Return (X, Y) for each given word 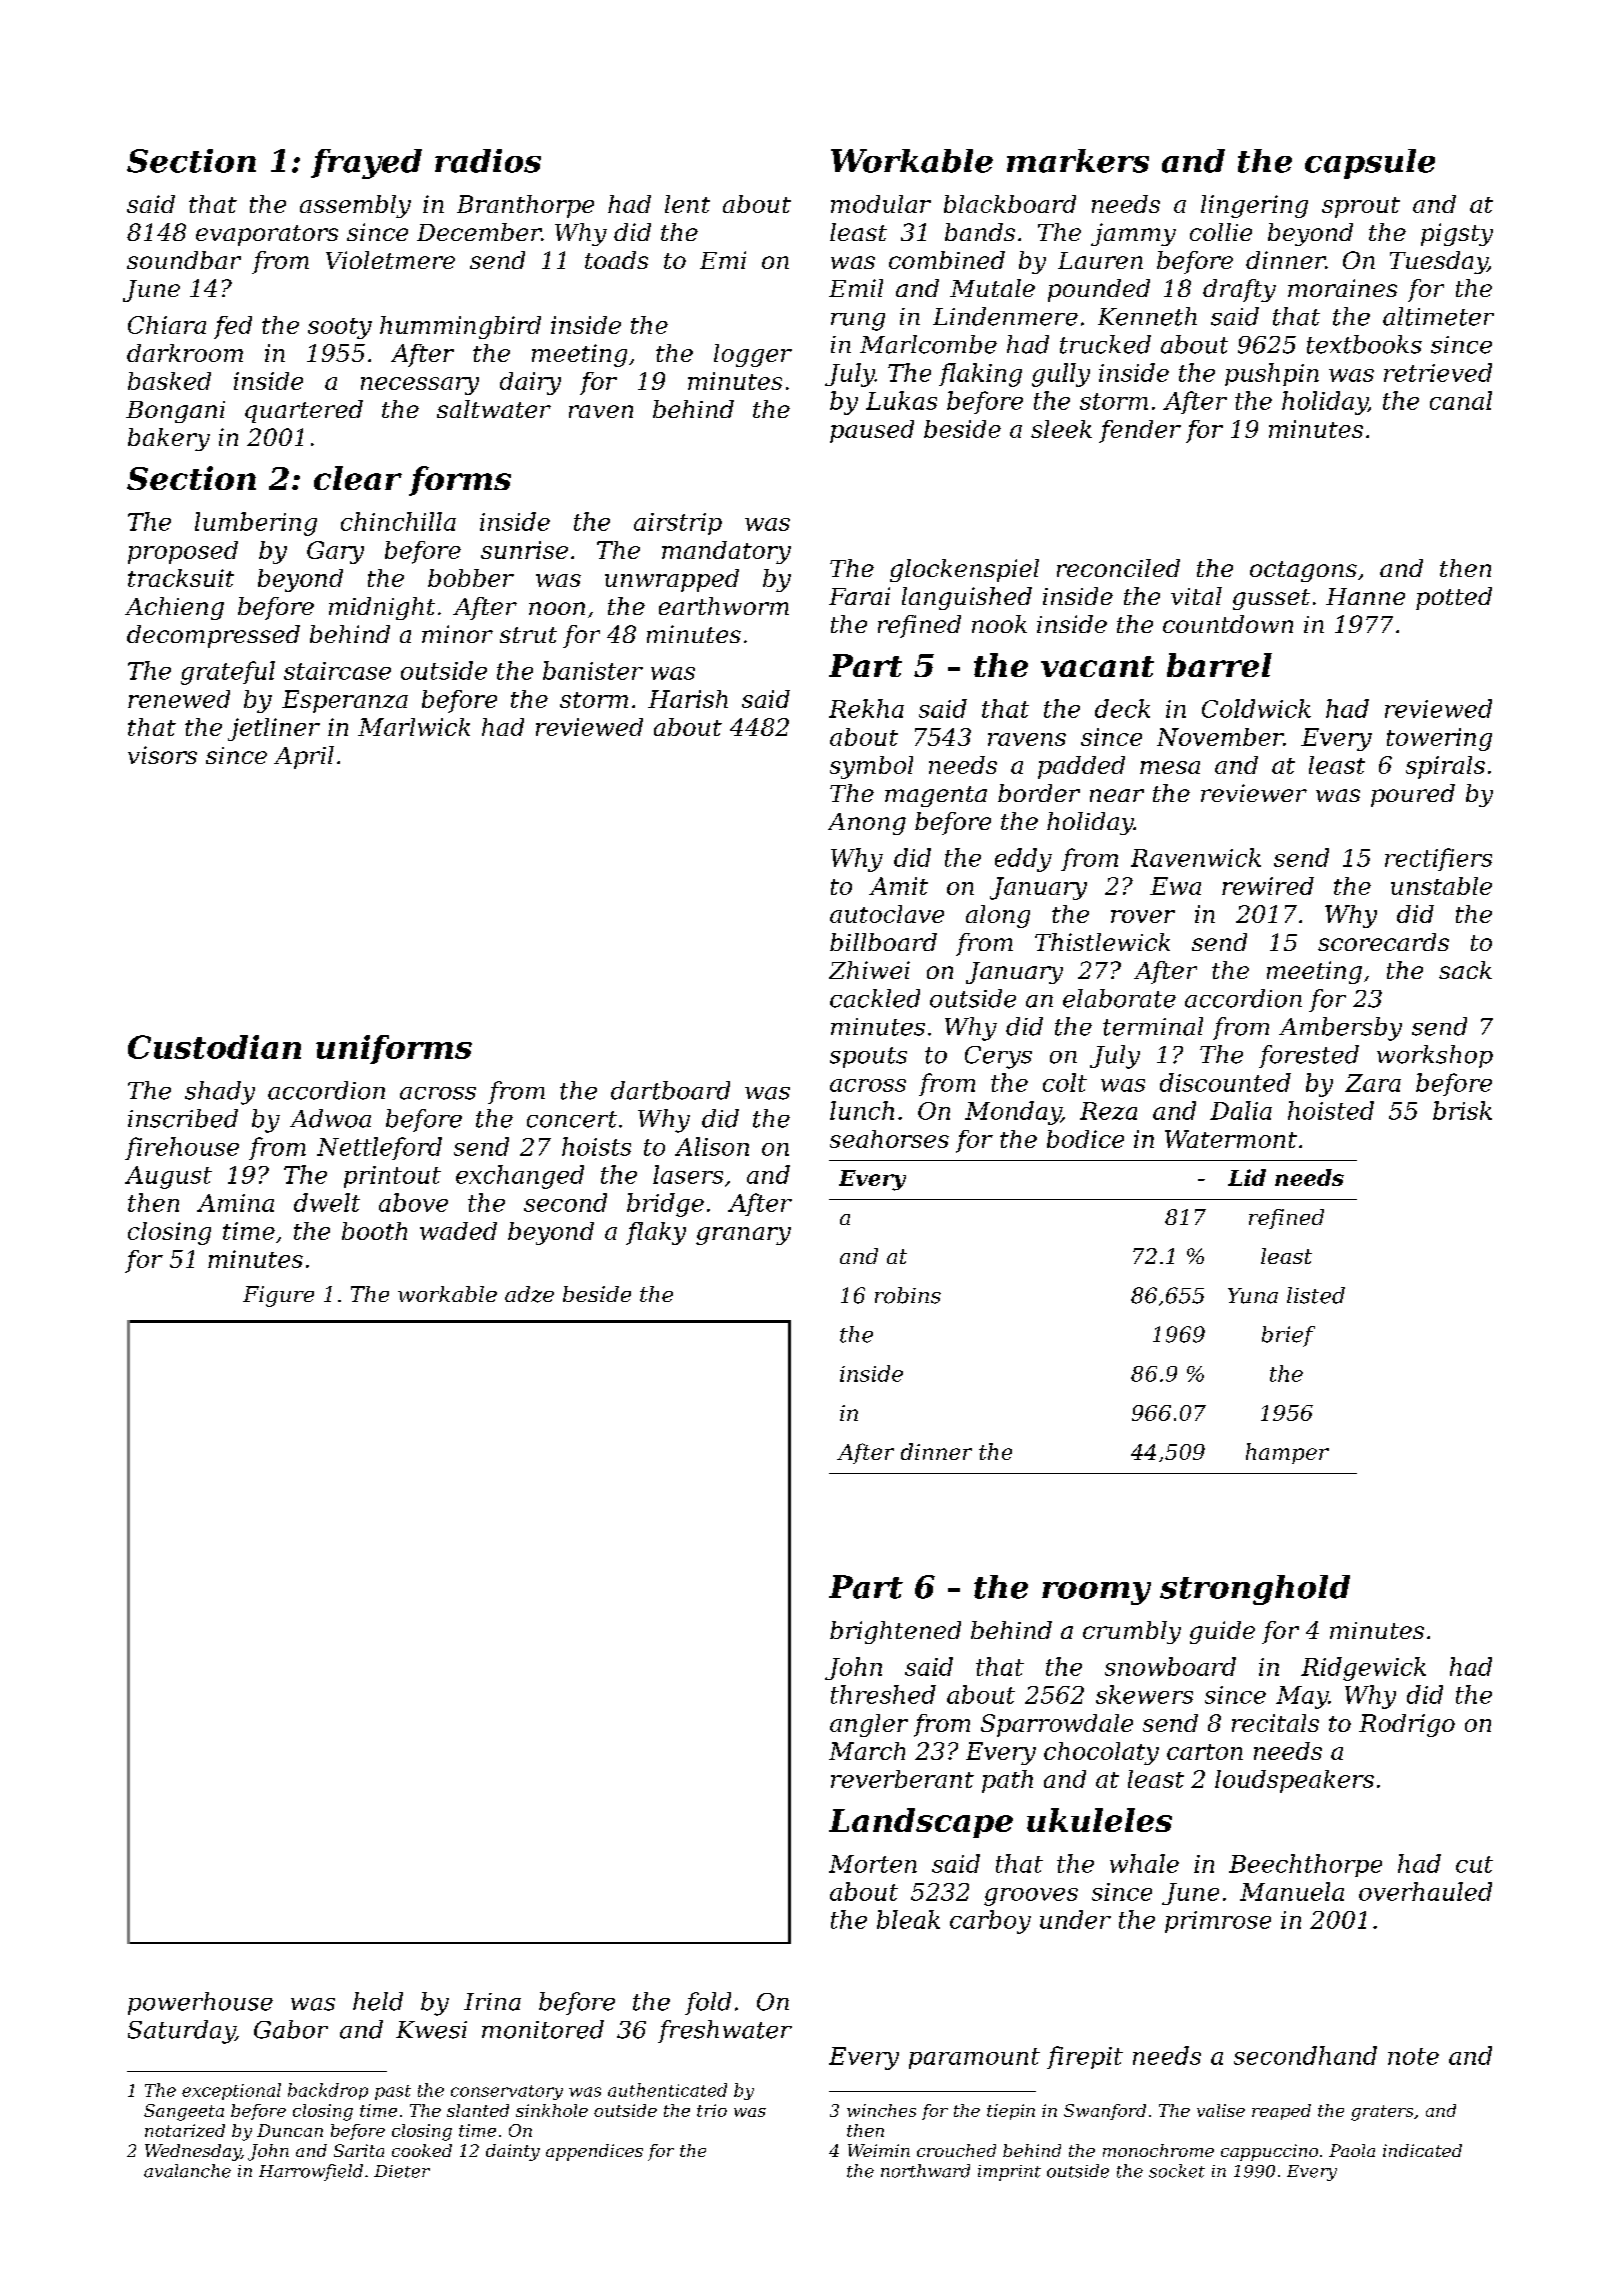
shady (220, 1093)
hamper (1287, 1453)
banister (593, 670)
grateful (228, 673)
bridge (665, 1205)
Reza (1108, 1111)
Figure (278, 1296)
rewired (1268, 886)
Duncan (290, 2130)
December (479, 232)
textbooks (1364, 344)
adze (529, 1294)
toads (616, 260)
